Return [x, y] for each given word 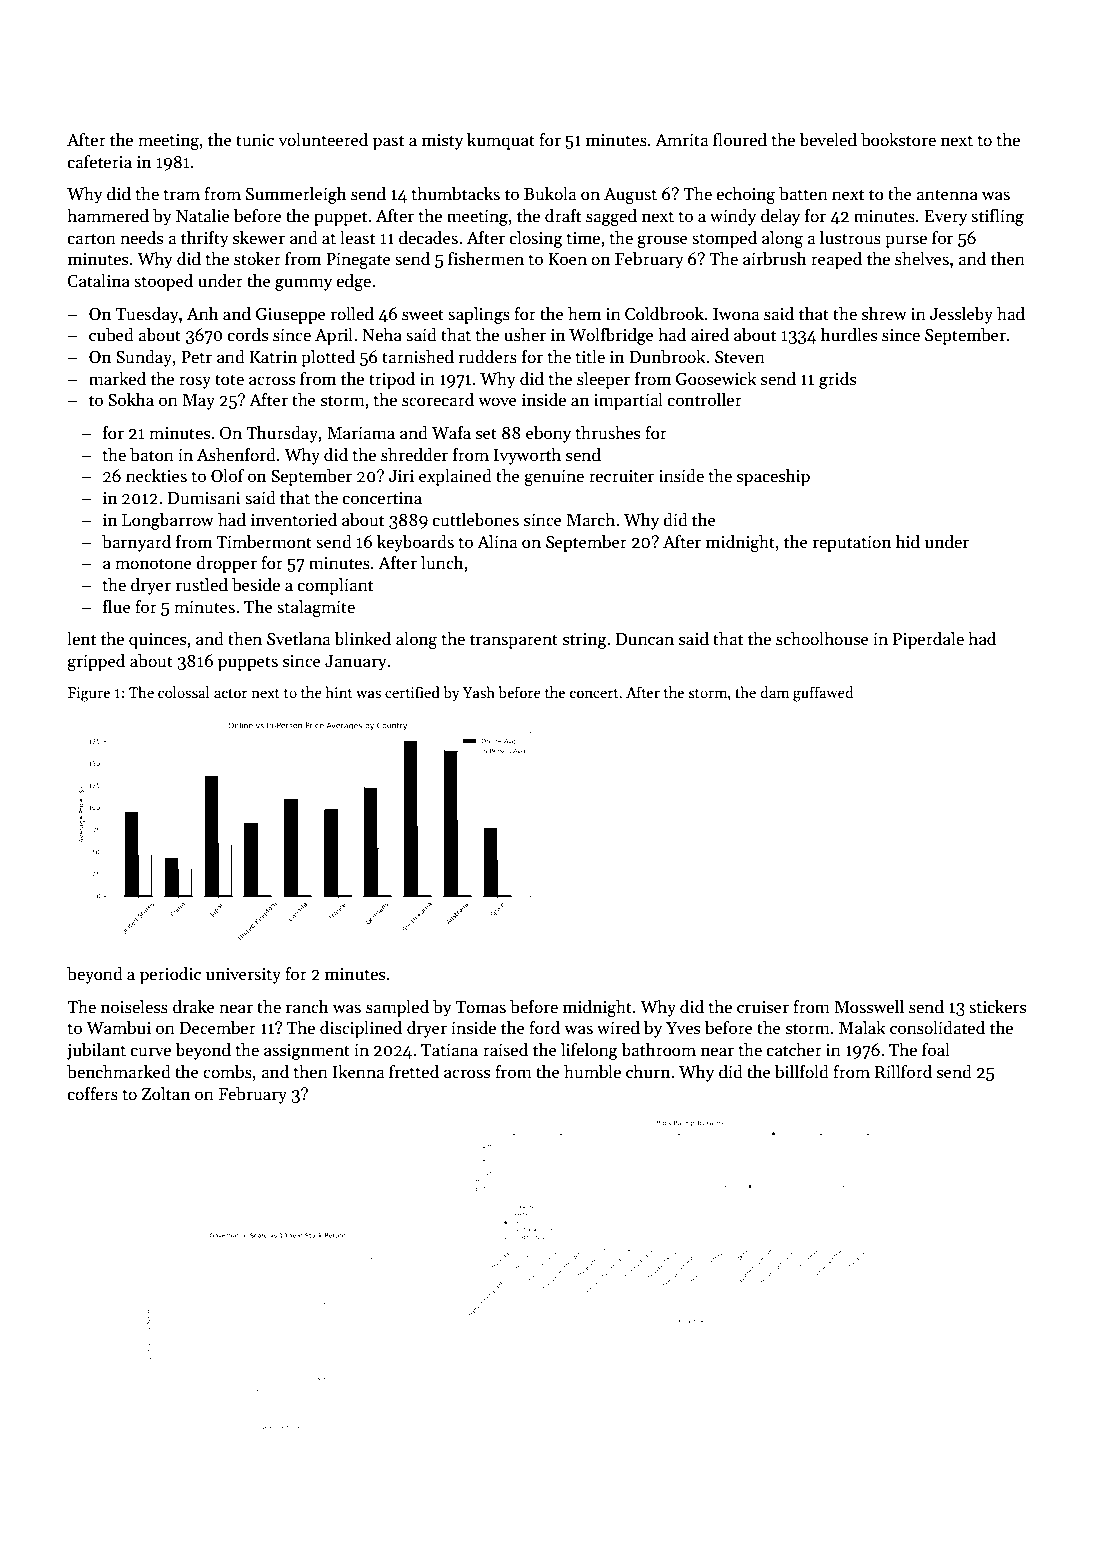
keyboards [415, 543]
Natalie [203, 216]
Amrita [681, 140]
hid [908, 542]
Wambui [118, 1028]
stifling [997, 217]
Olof [227, 476]
